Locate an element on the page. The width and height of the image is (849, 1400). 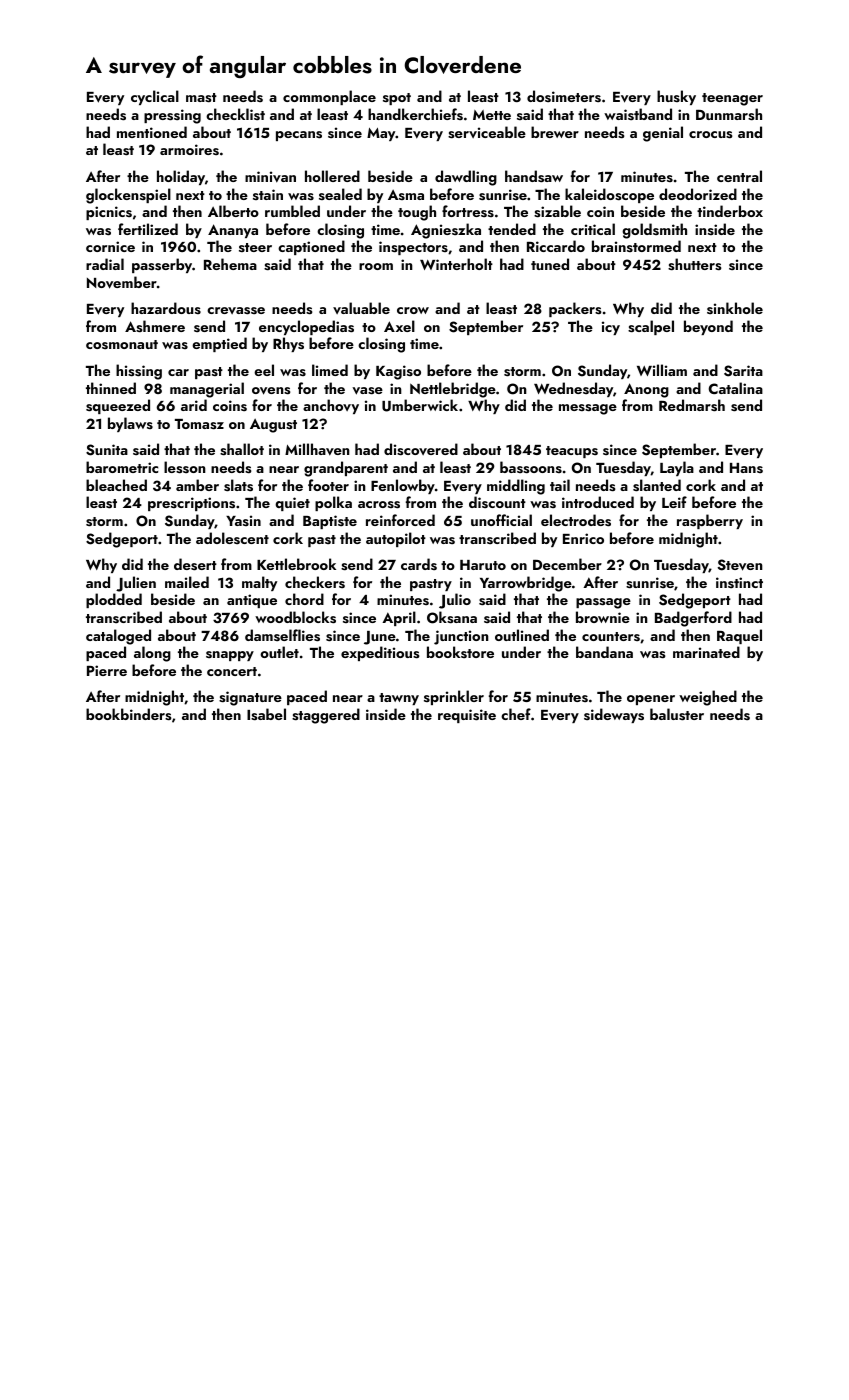
room is located at coordinates (376, 266).
